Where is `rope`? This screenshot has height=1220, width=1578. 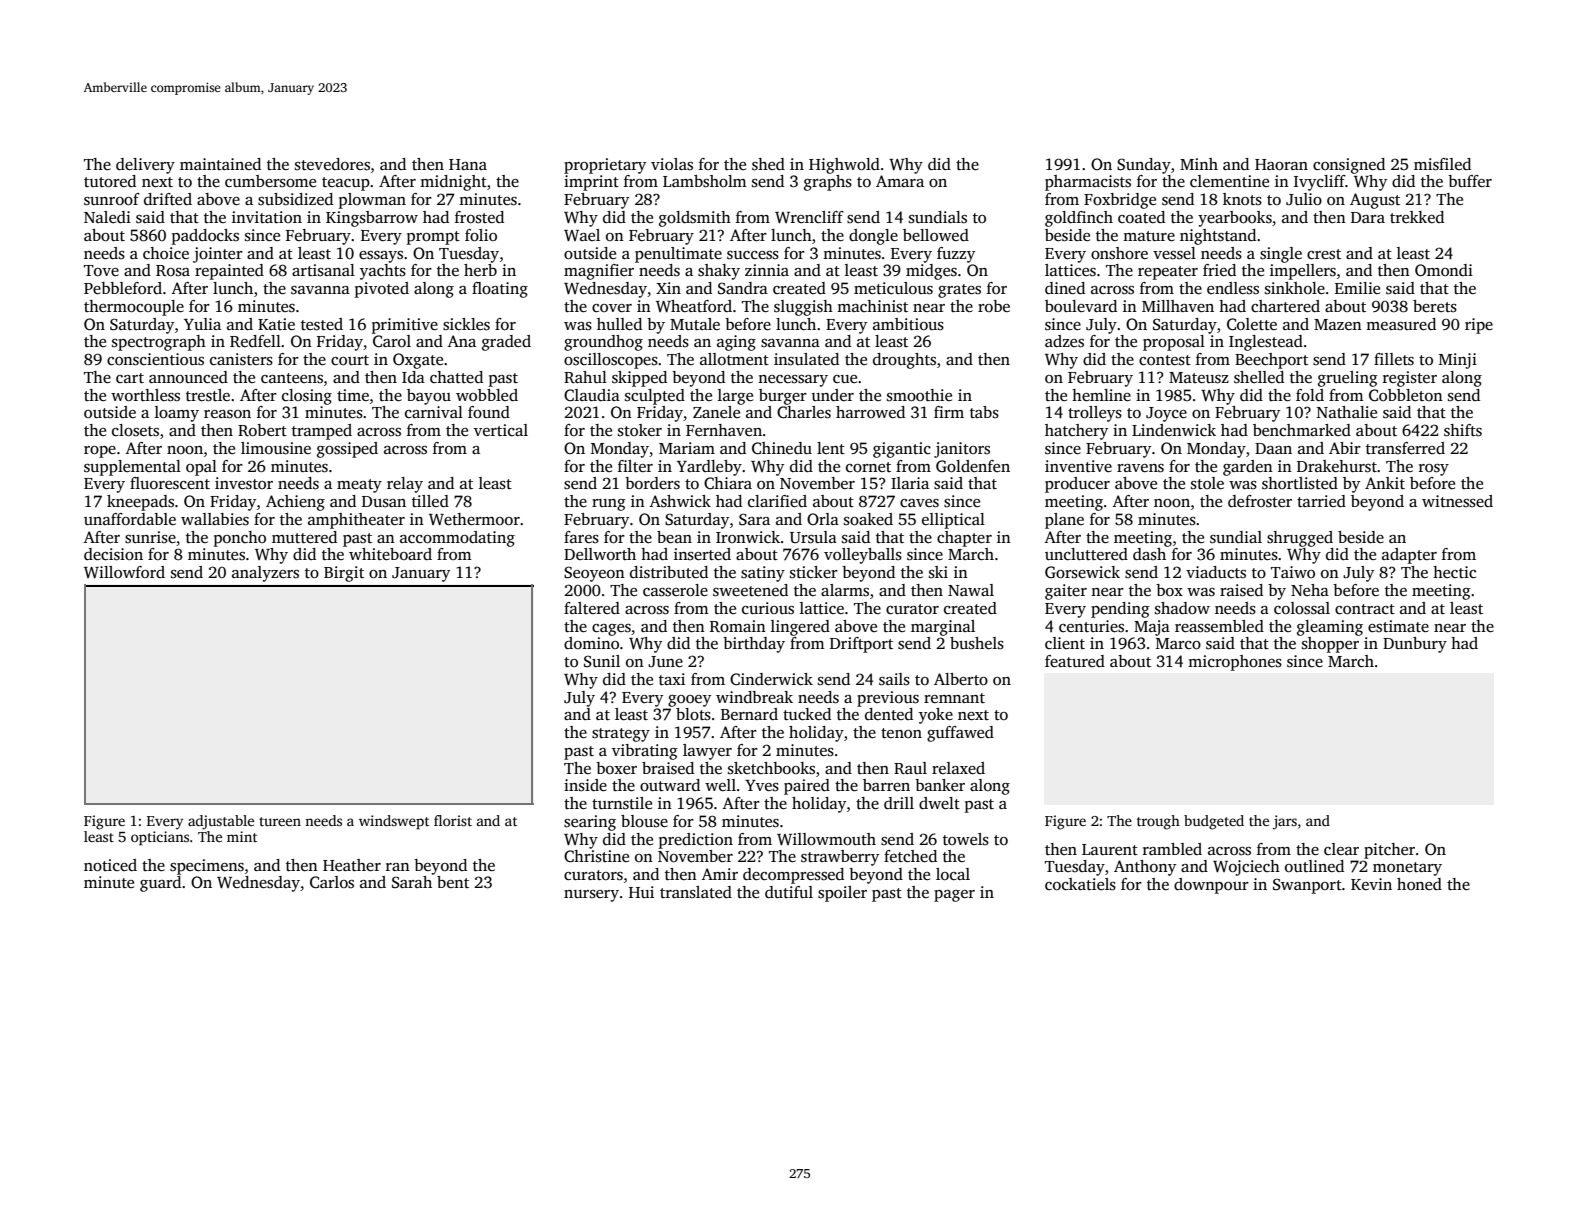
rope is located at coordinates (100, 452).
